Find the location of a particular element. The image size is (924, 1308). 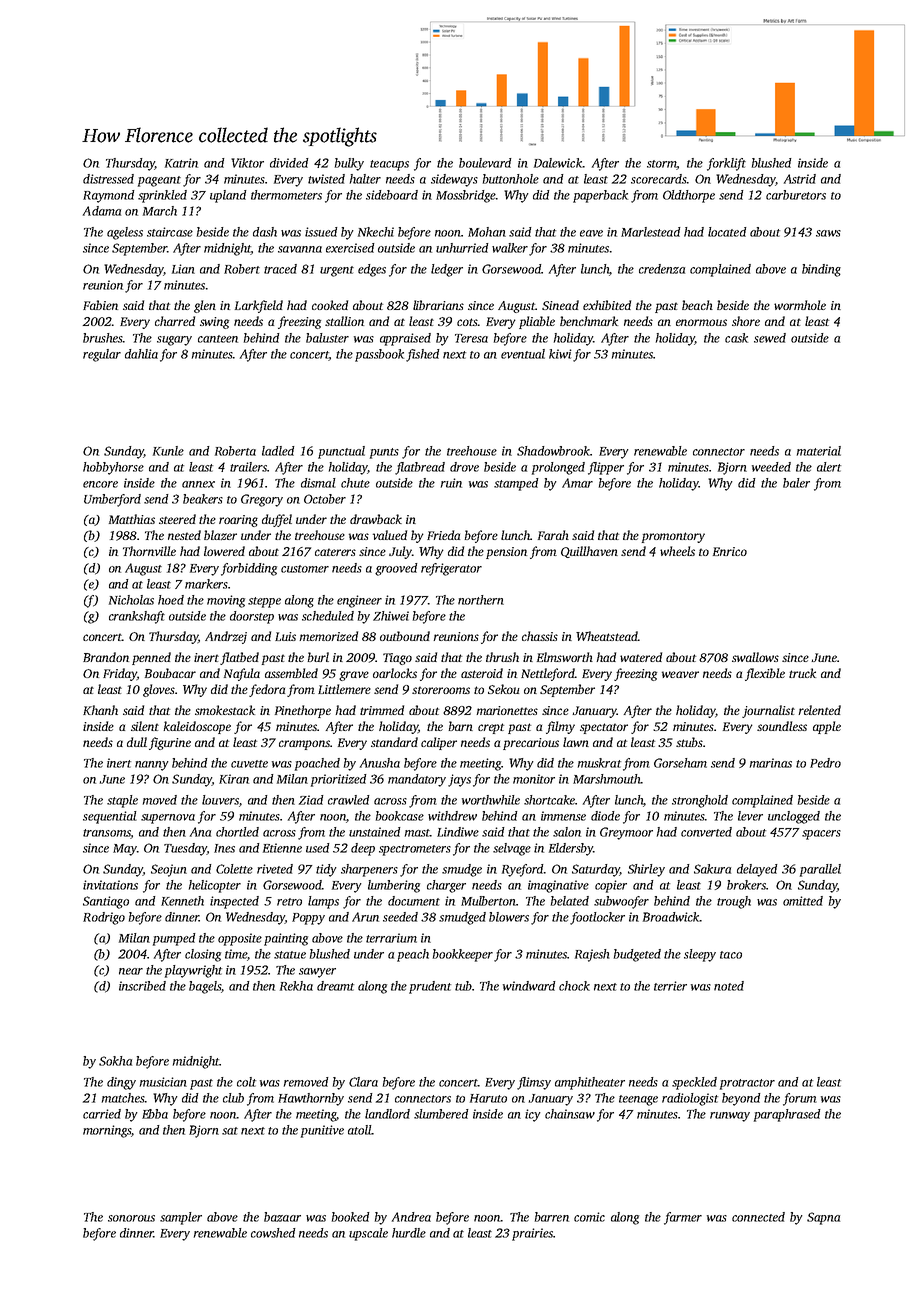

bulky is located at coordinates (349, 164).
